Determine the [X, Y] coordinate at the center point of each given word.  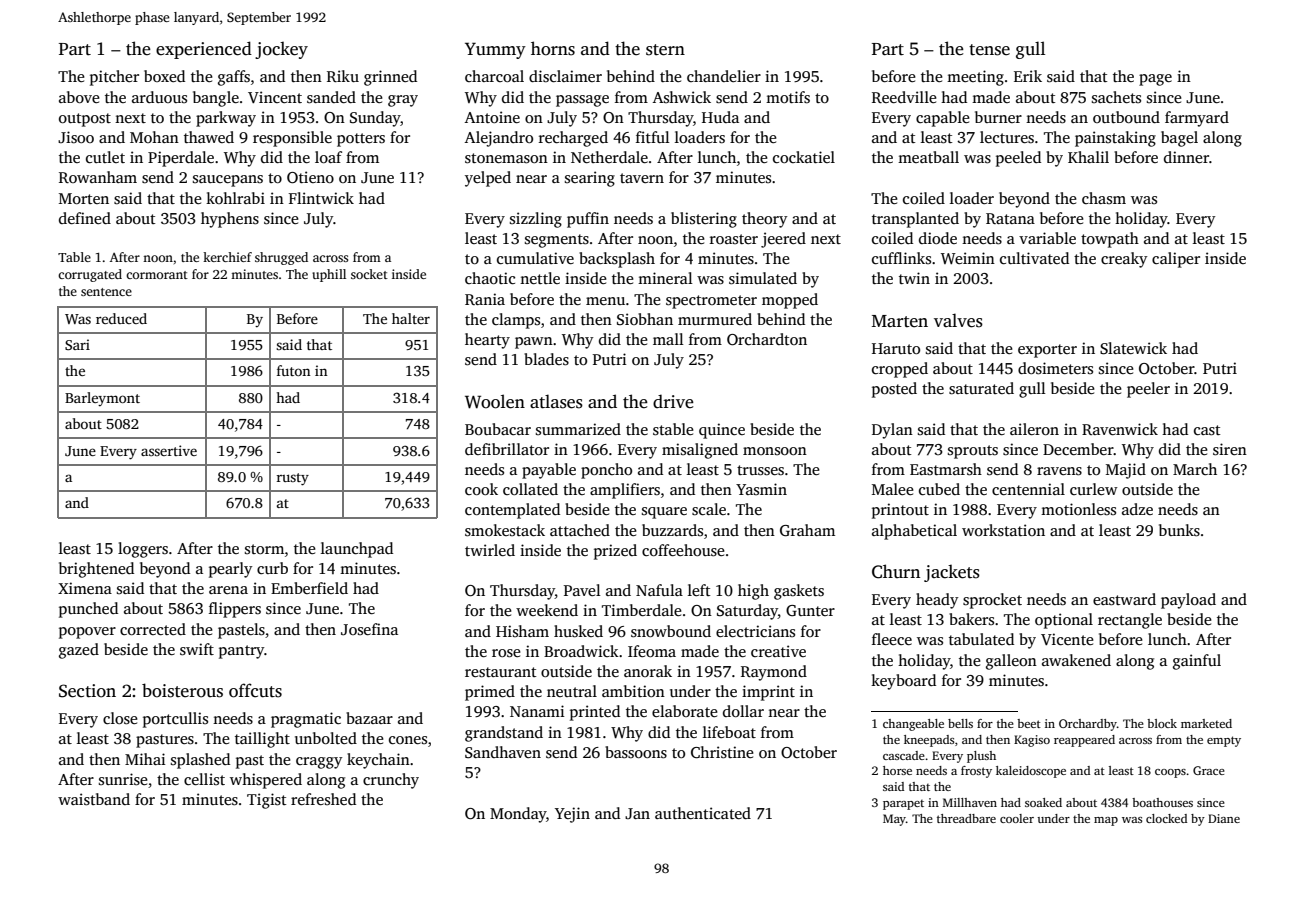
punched [88, 610]
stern [665, 50]
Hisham [522, 631]
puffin [588, 220]
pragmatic [306, 720]
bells [960, 723]
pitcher [114, 78]
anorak [648, 671]
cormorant [157, 275]
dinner [1186, 157]
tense [989, 50]
